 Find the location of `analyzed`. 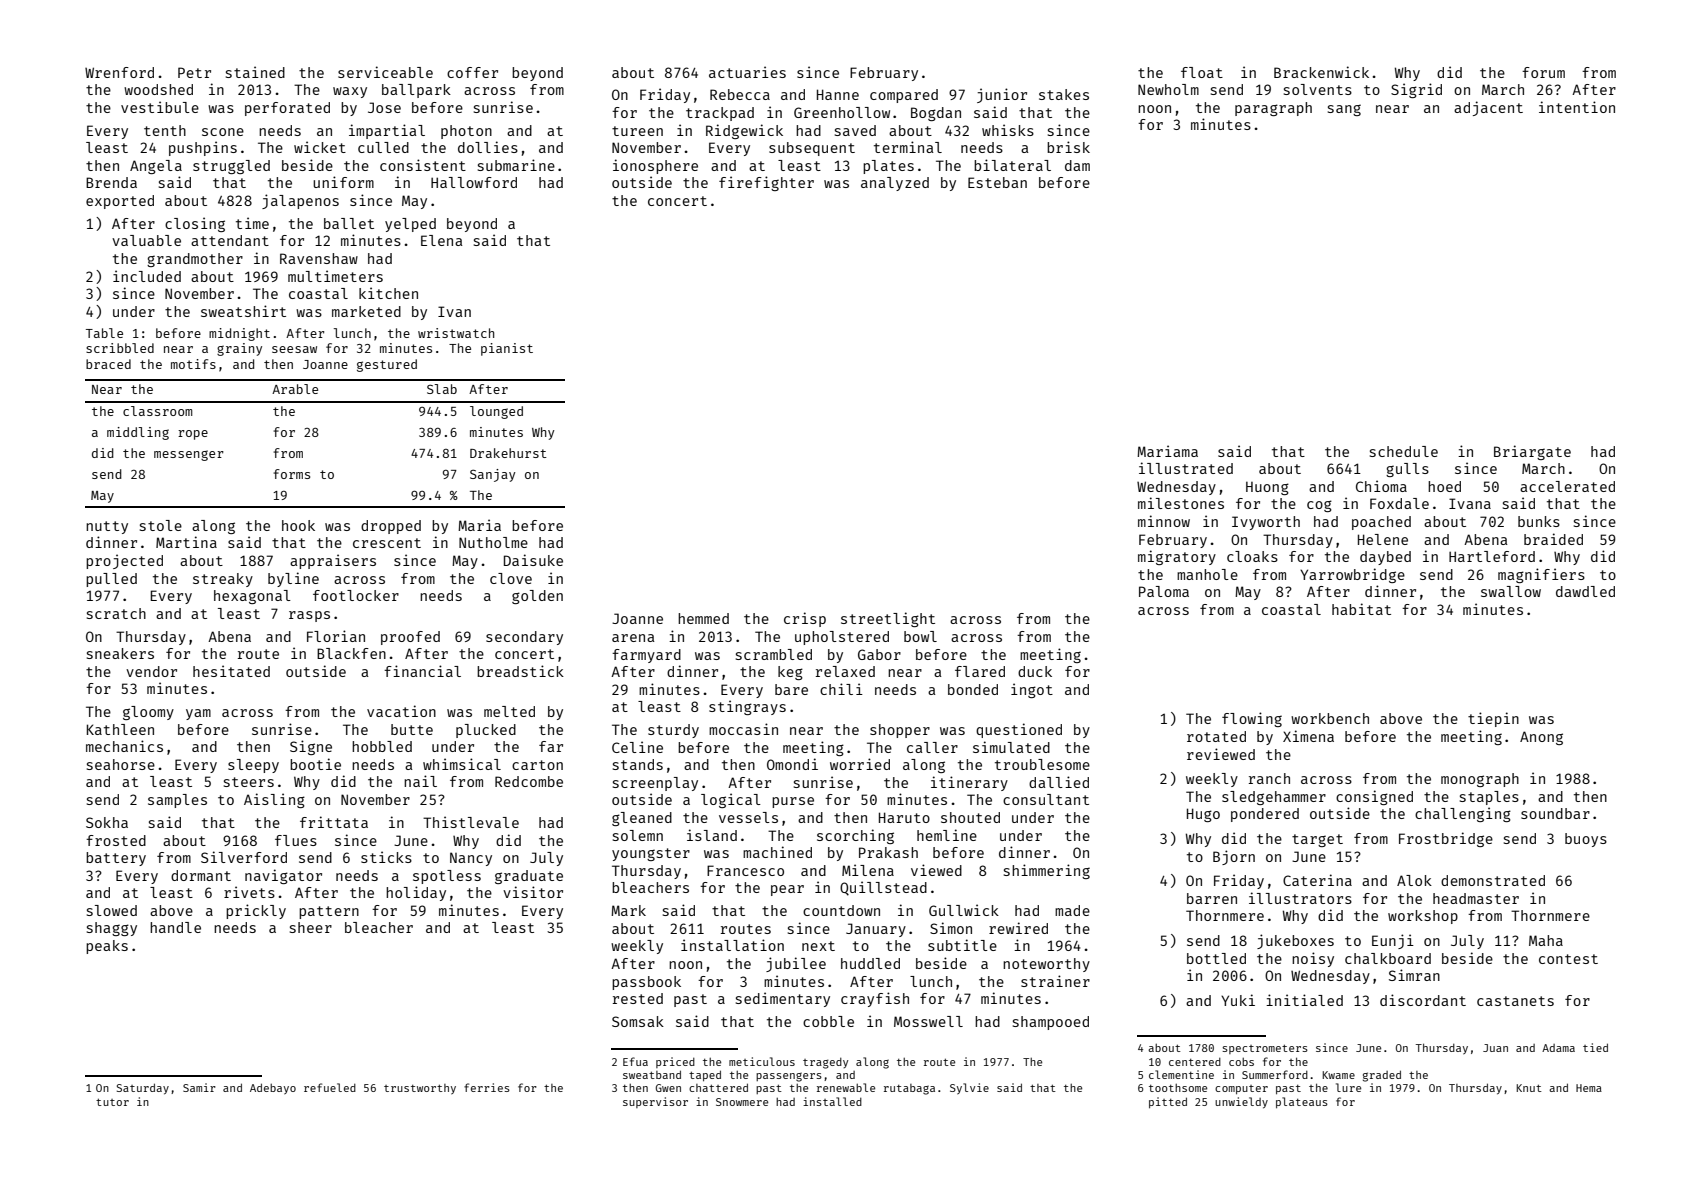

analyzed is located at coordinates (895, 184).
